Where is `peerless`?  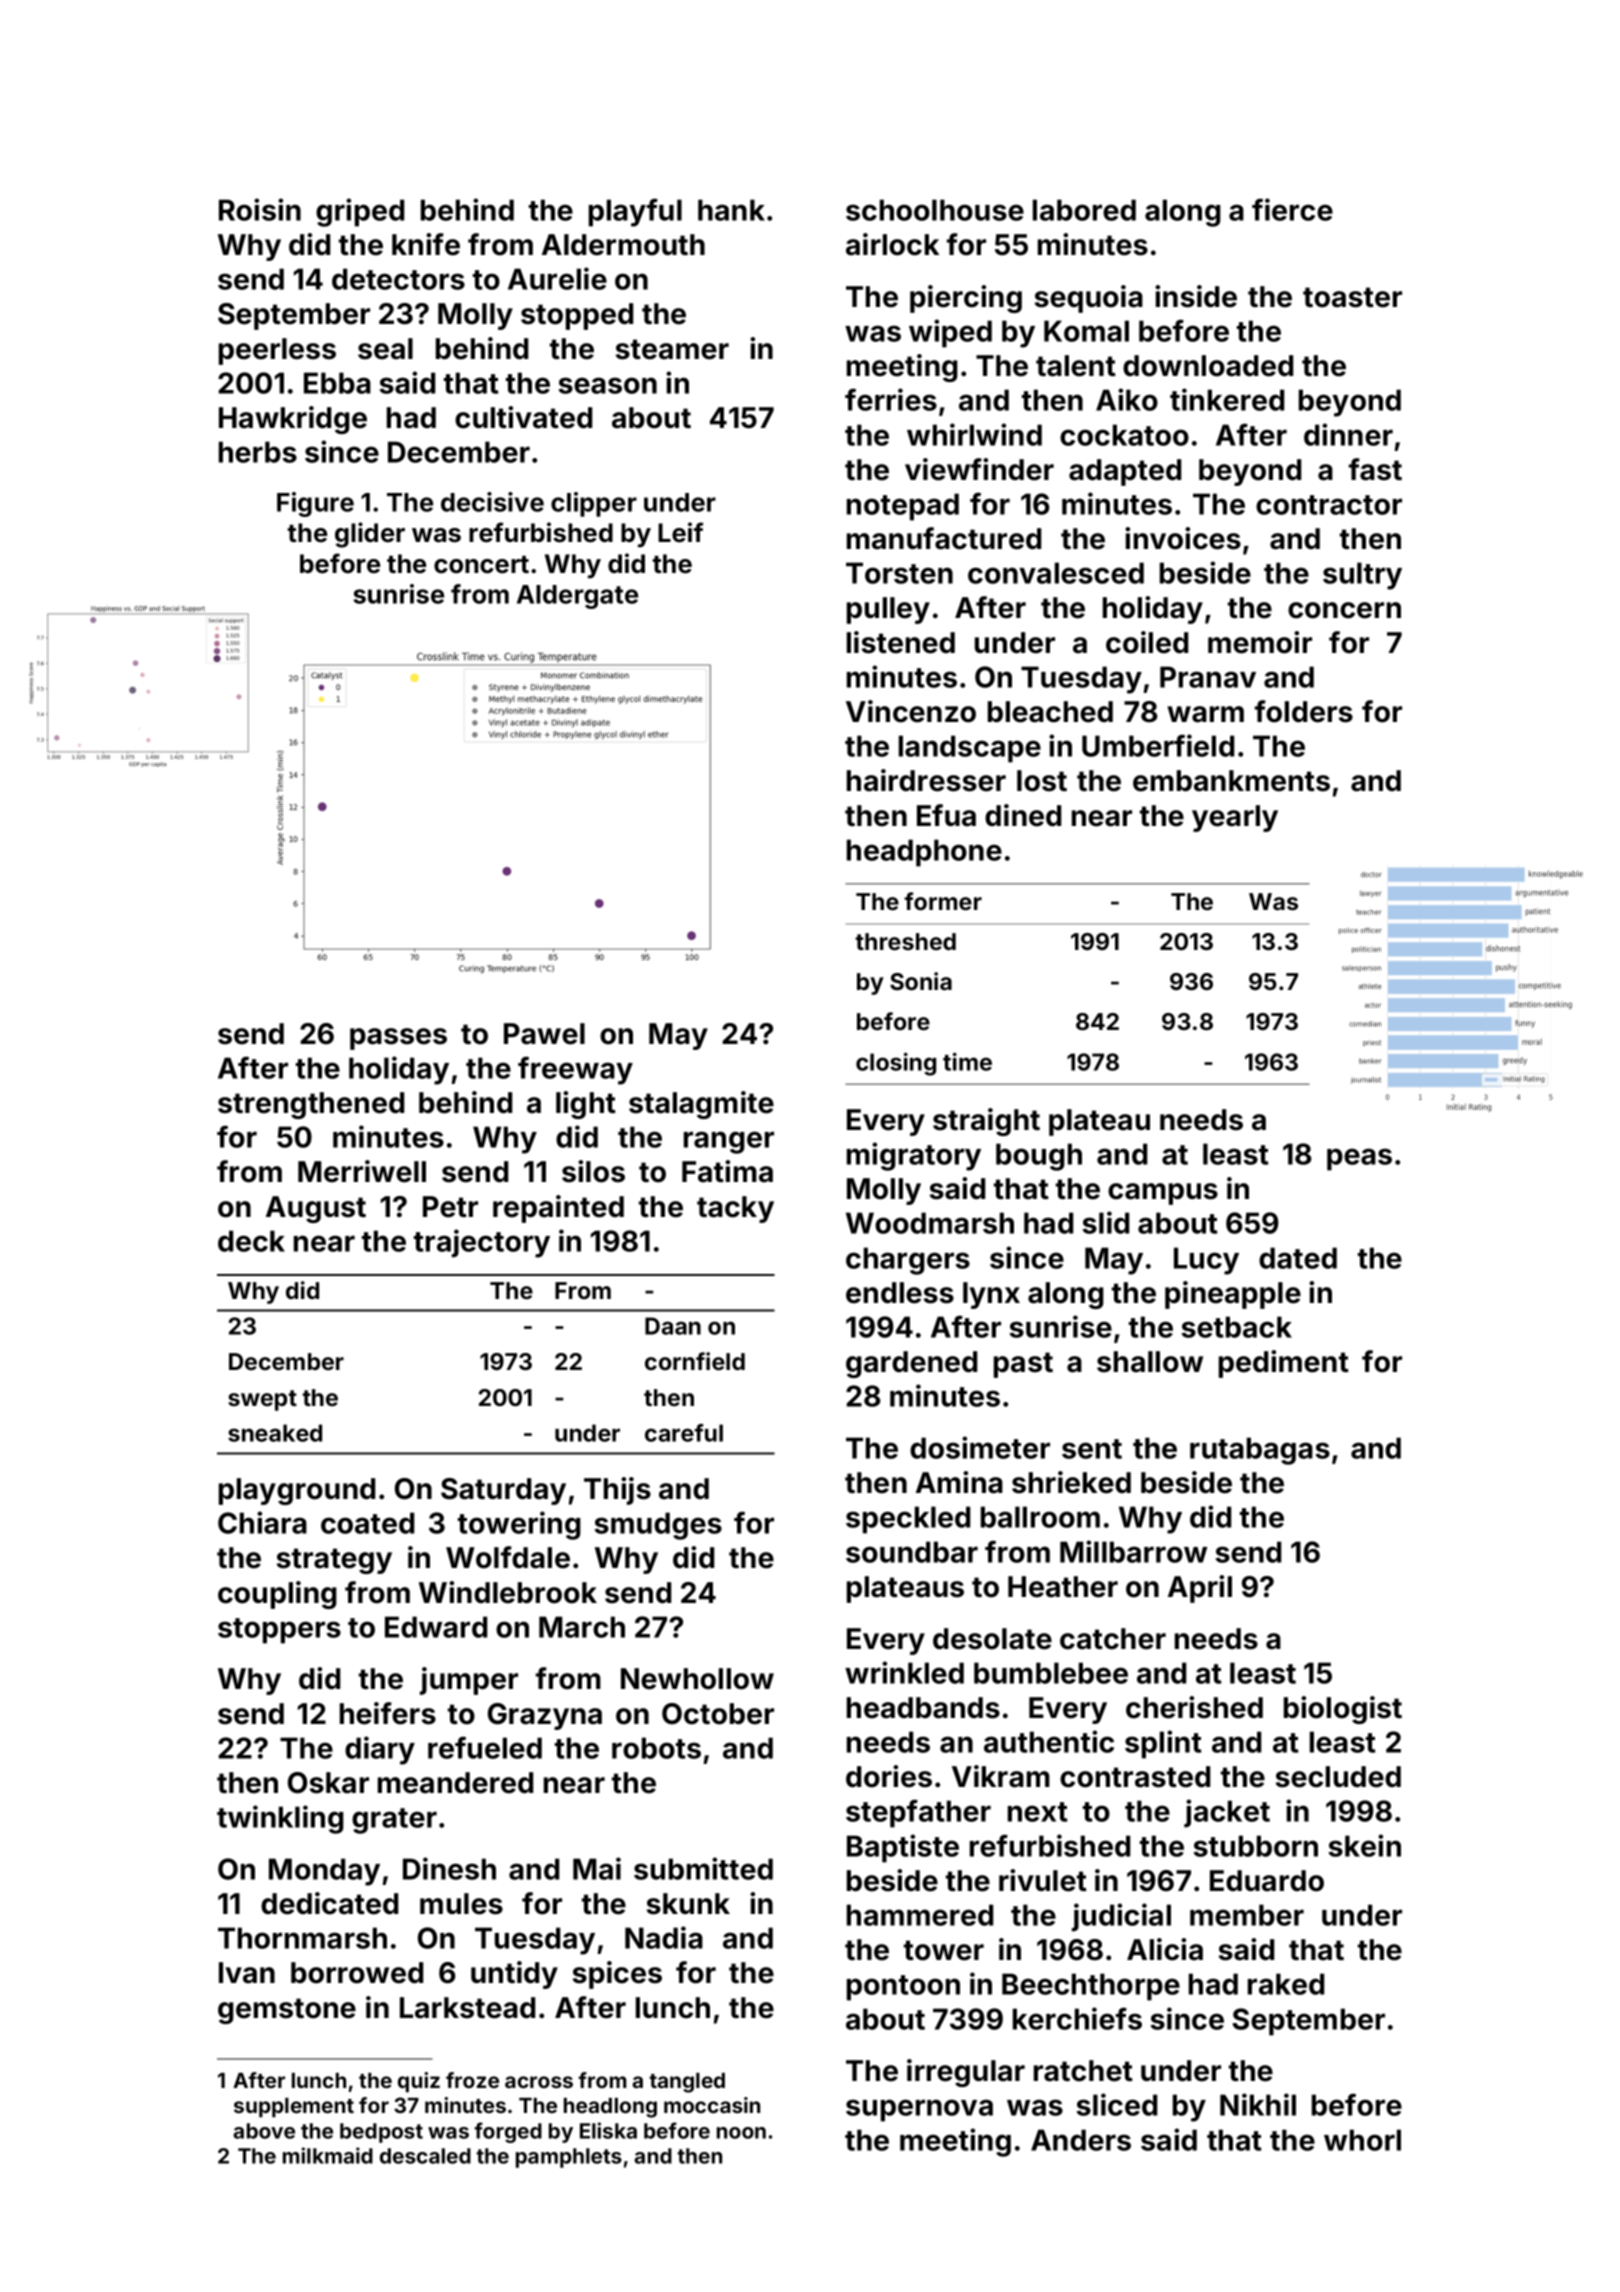 peerless is located at coordinates (277, 351).
